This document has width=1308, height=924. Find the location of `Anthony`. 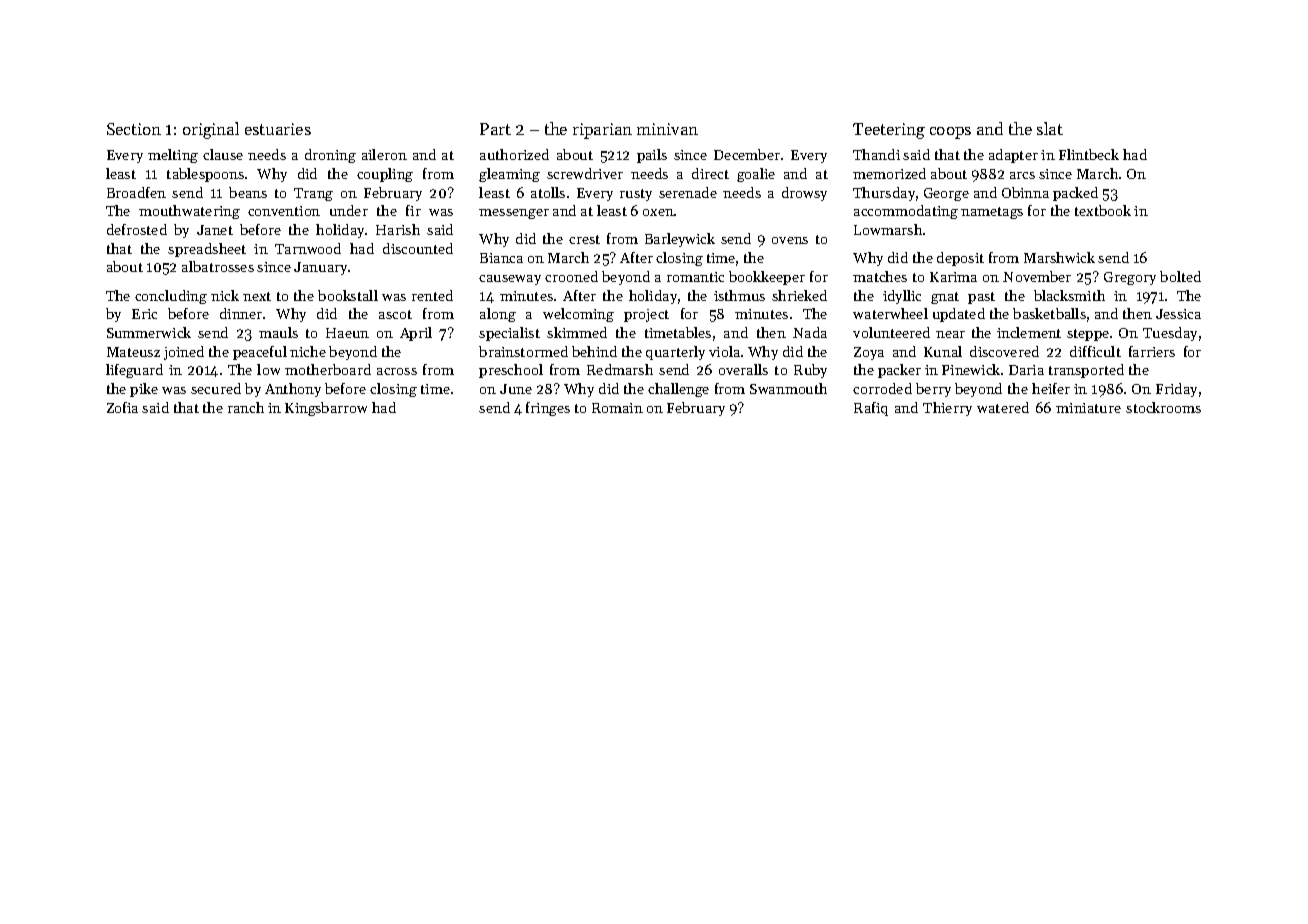

Anthony is located at coordinates (293, 390).
